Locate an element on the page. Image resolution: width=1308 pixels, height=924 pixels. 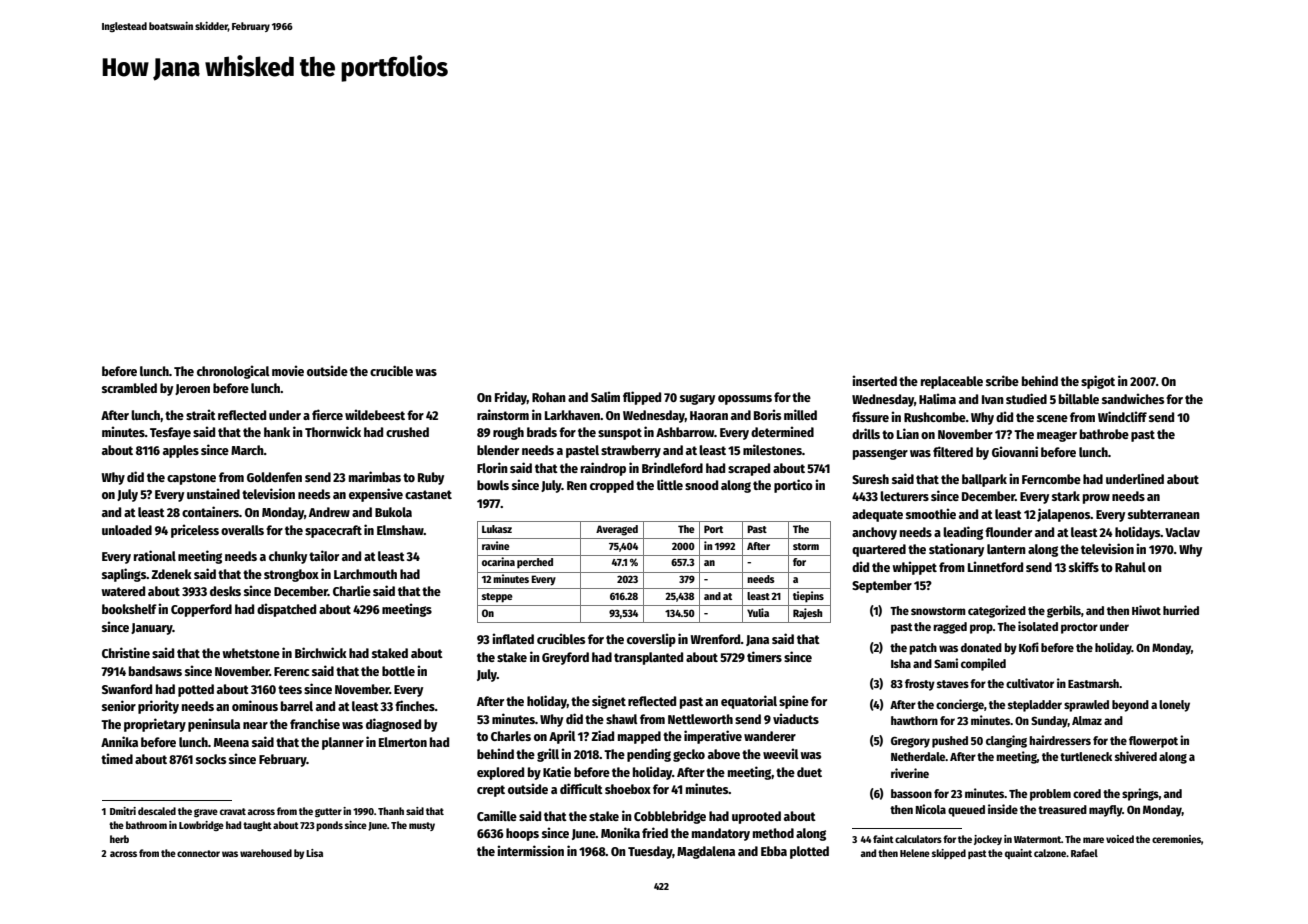
watered is located at coordinates (123, 591).
